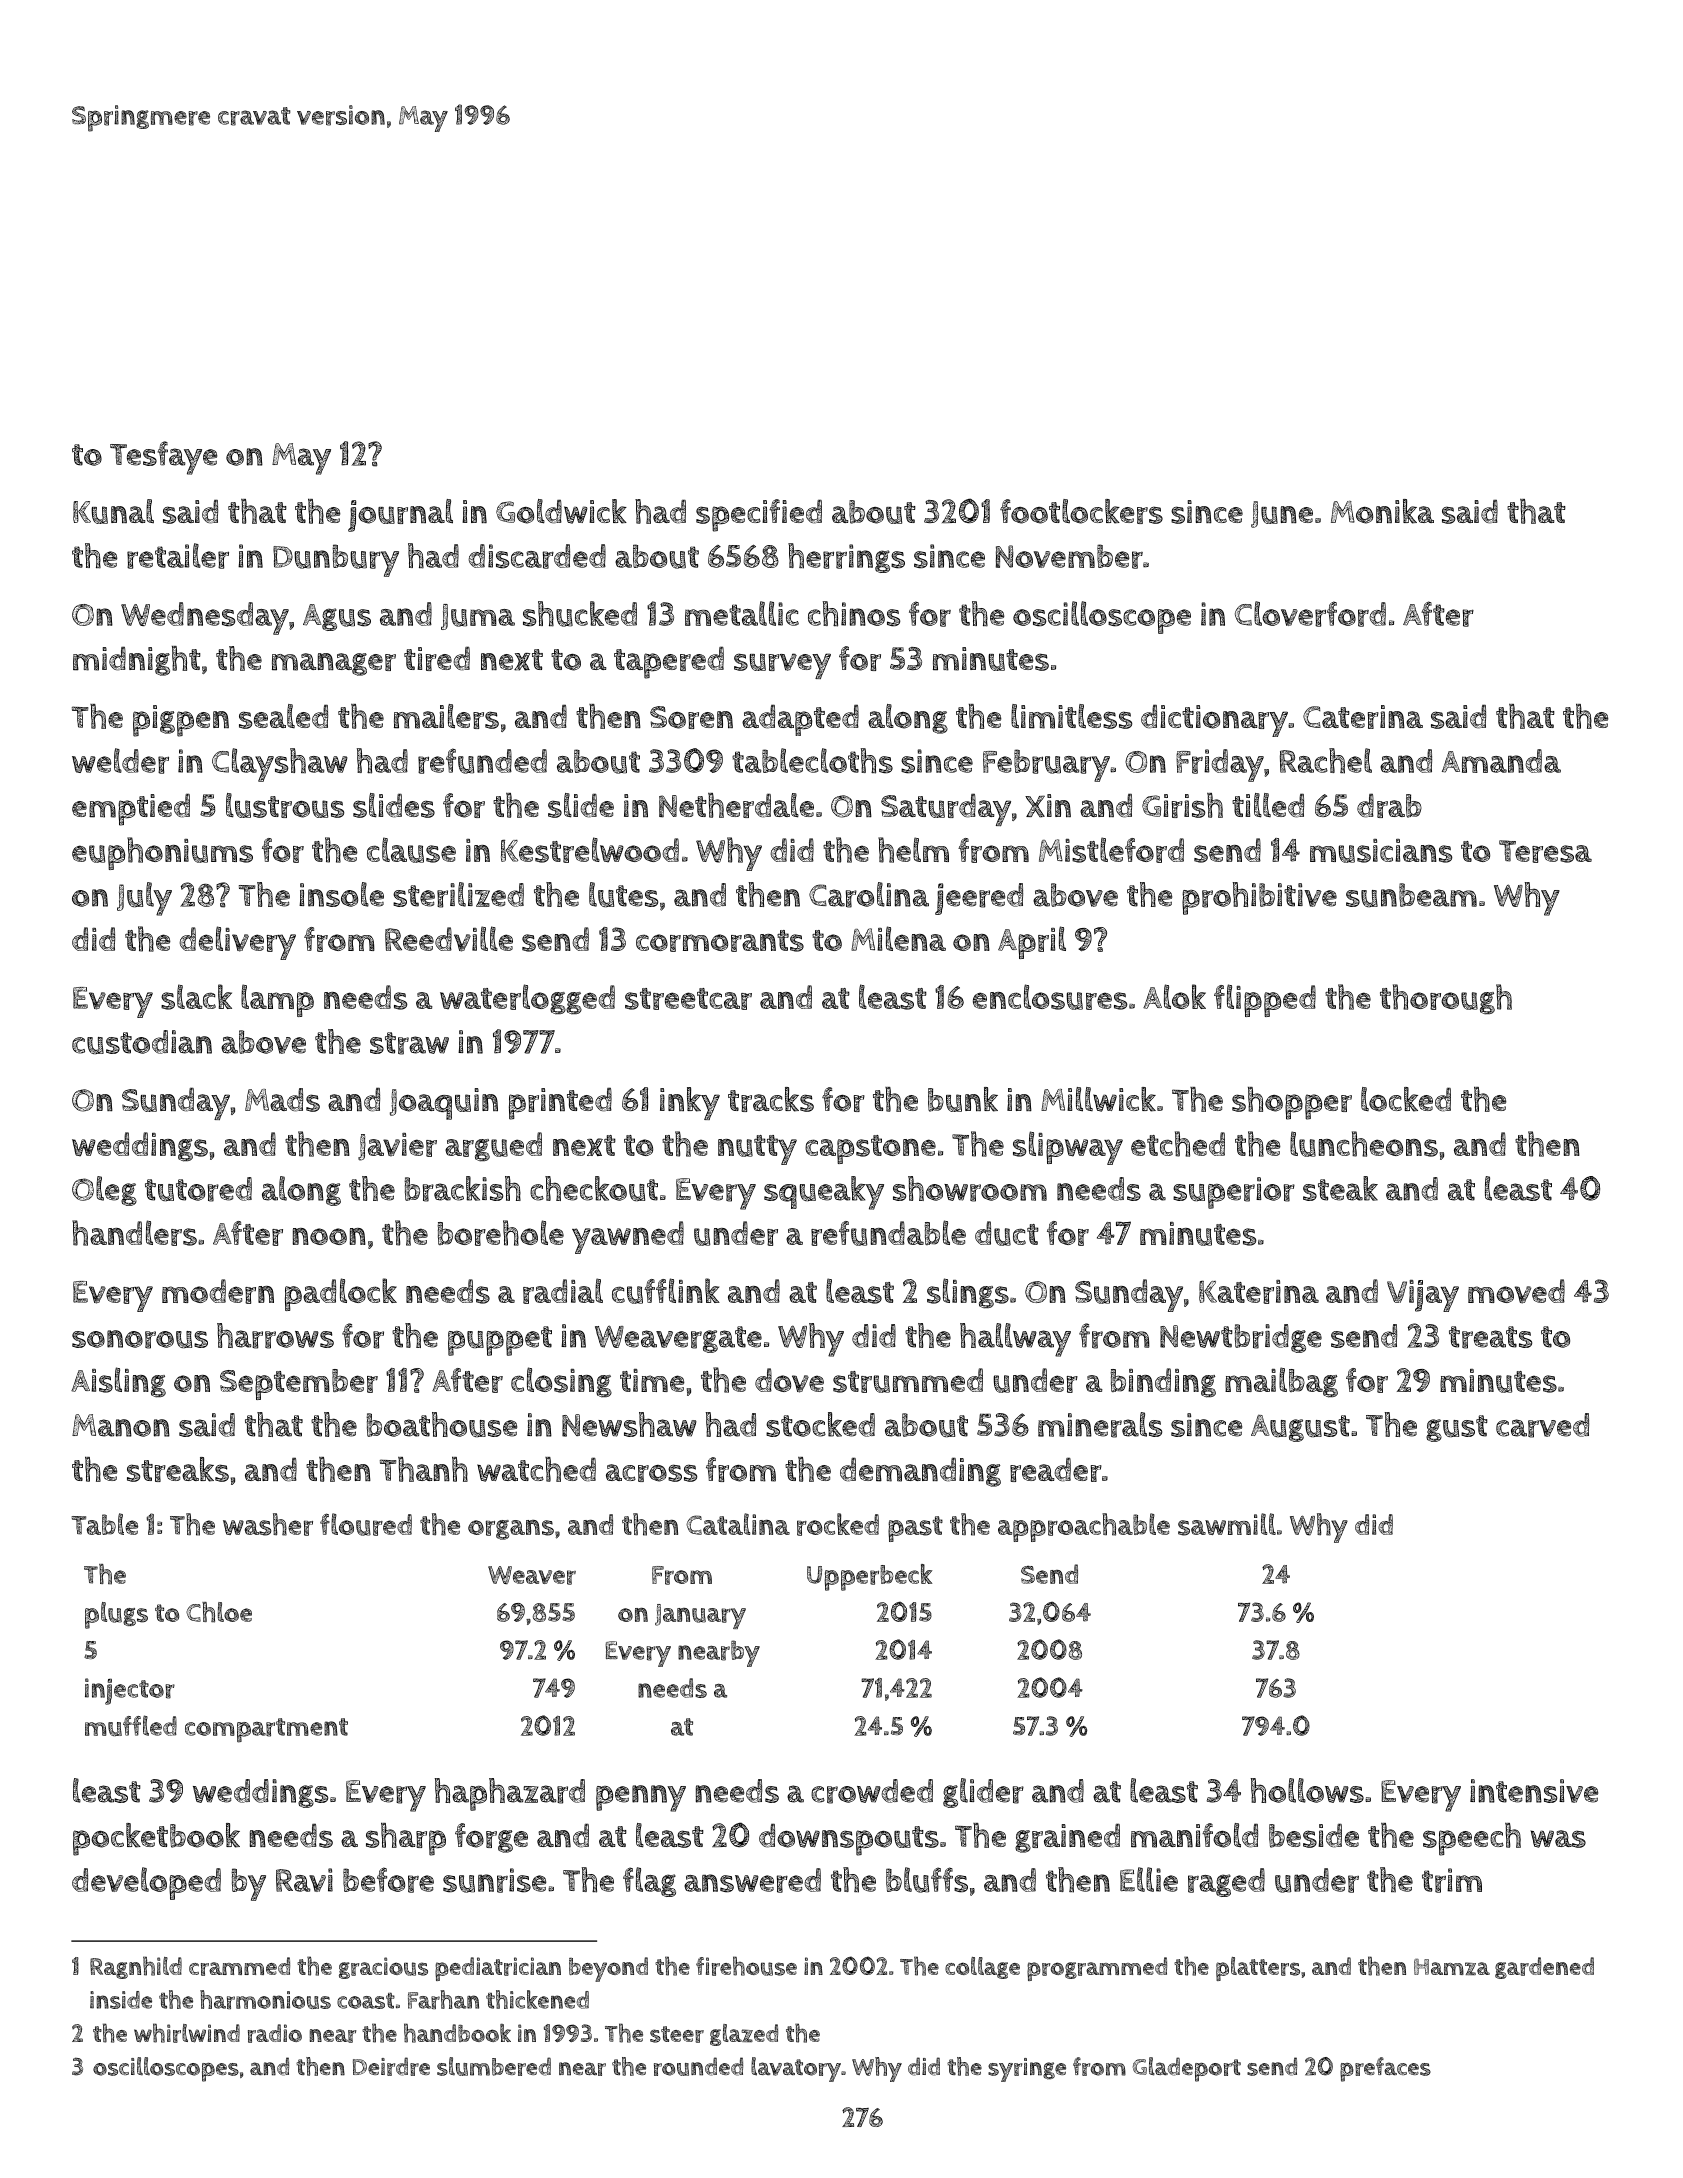 The image size is (1683, 2178). Describe the element at coordinates (720, 941) in the page. I see `cormorants` at that location.
